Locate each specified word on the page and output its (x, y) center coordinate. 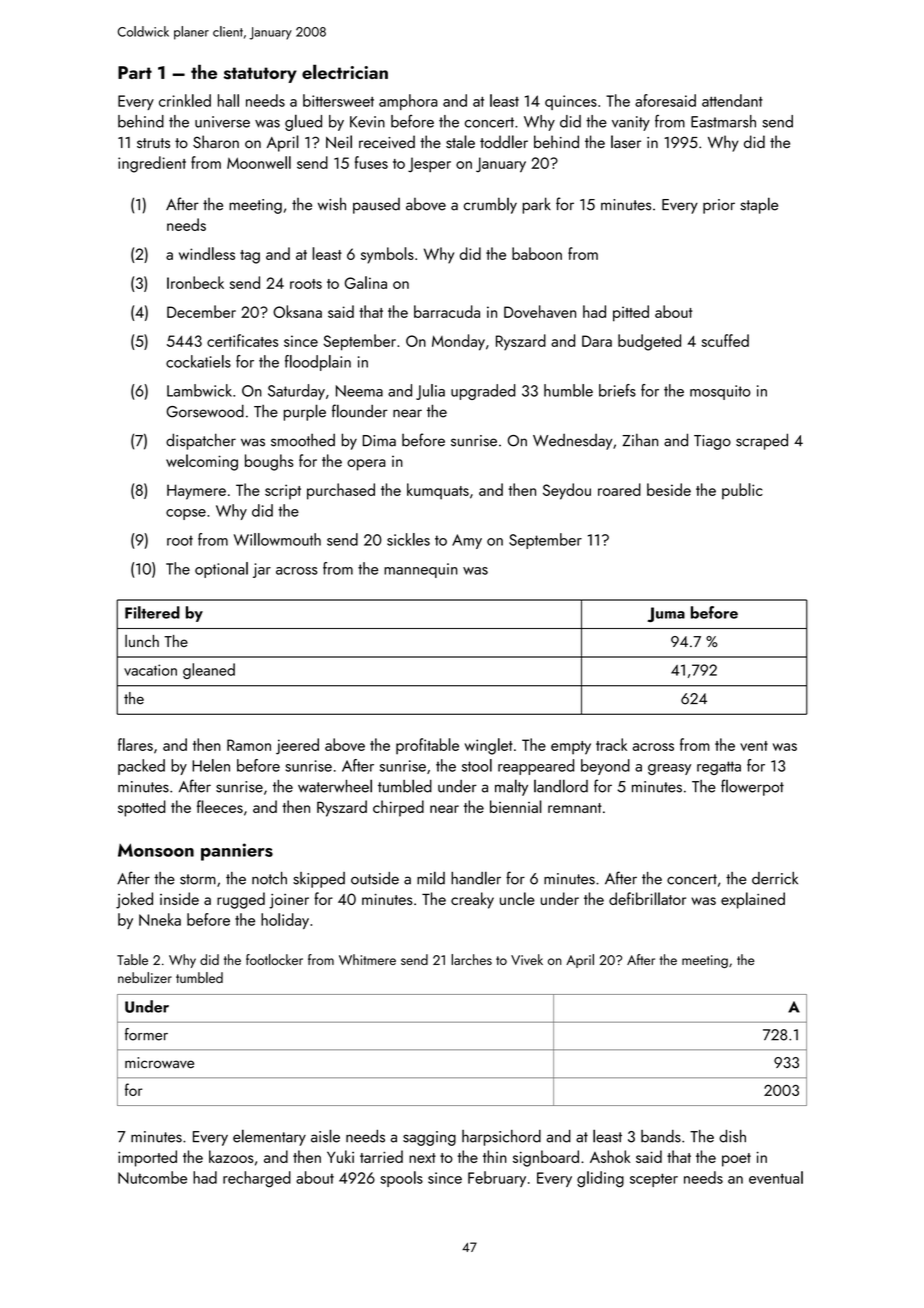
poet (736, 1160)
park (536, 205)
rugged (241, 900)
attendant (732, 100)
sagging (429, 1138)
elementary (269, 1137)
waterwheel (335, 786)
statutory (260, 75)
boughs (269, 462)
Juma (666, 614)
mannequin (421, 570)
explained (753, 900)
